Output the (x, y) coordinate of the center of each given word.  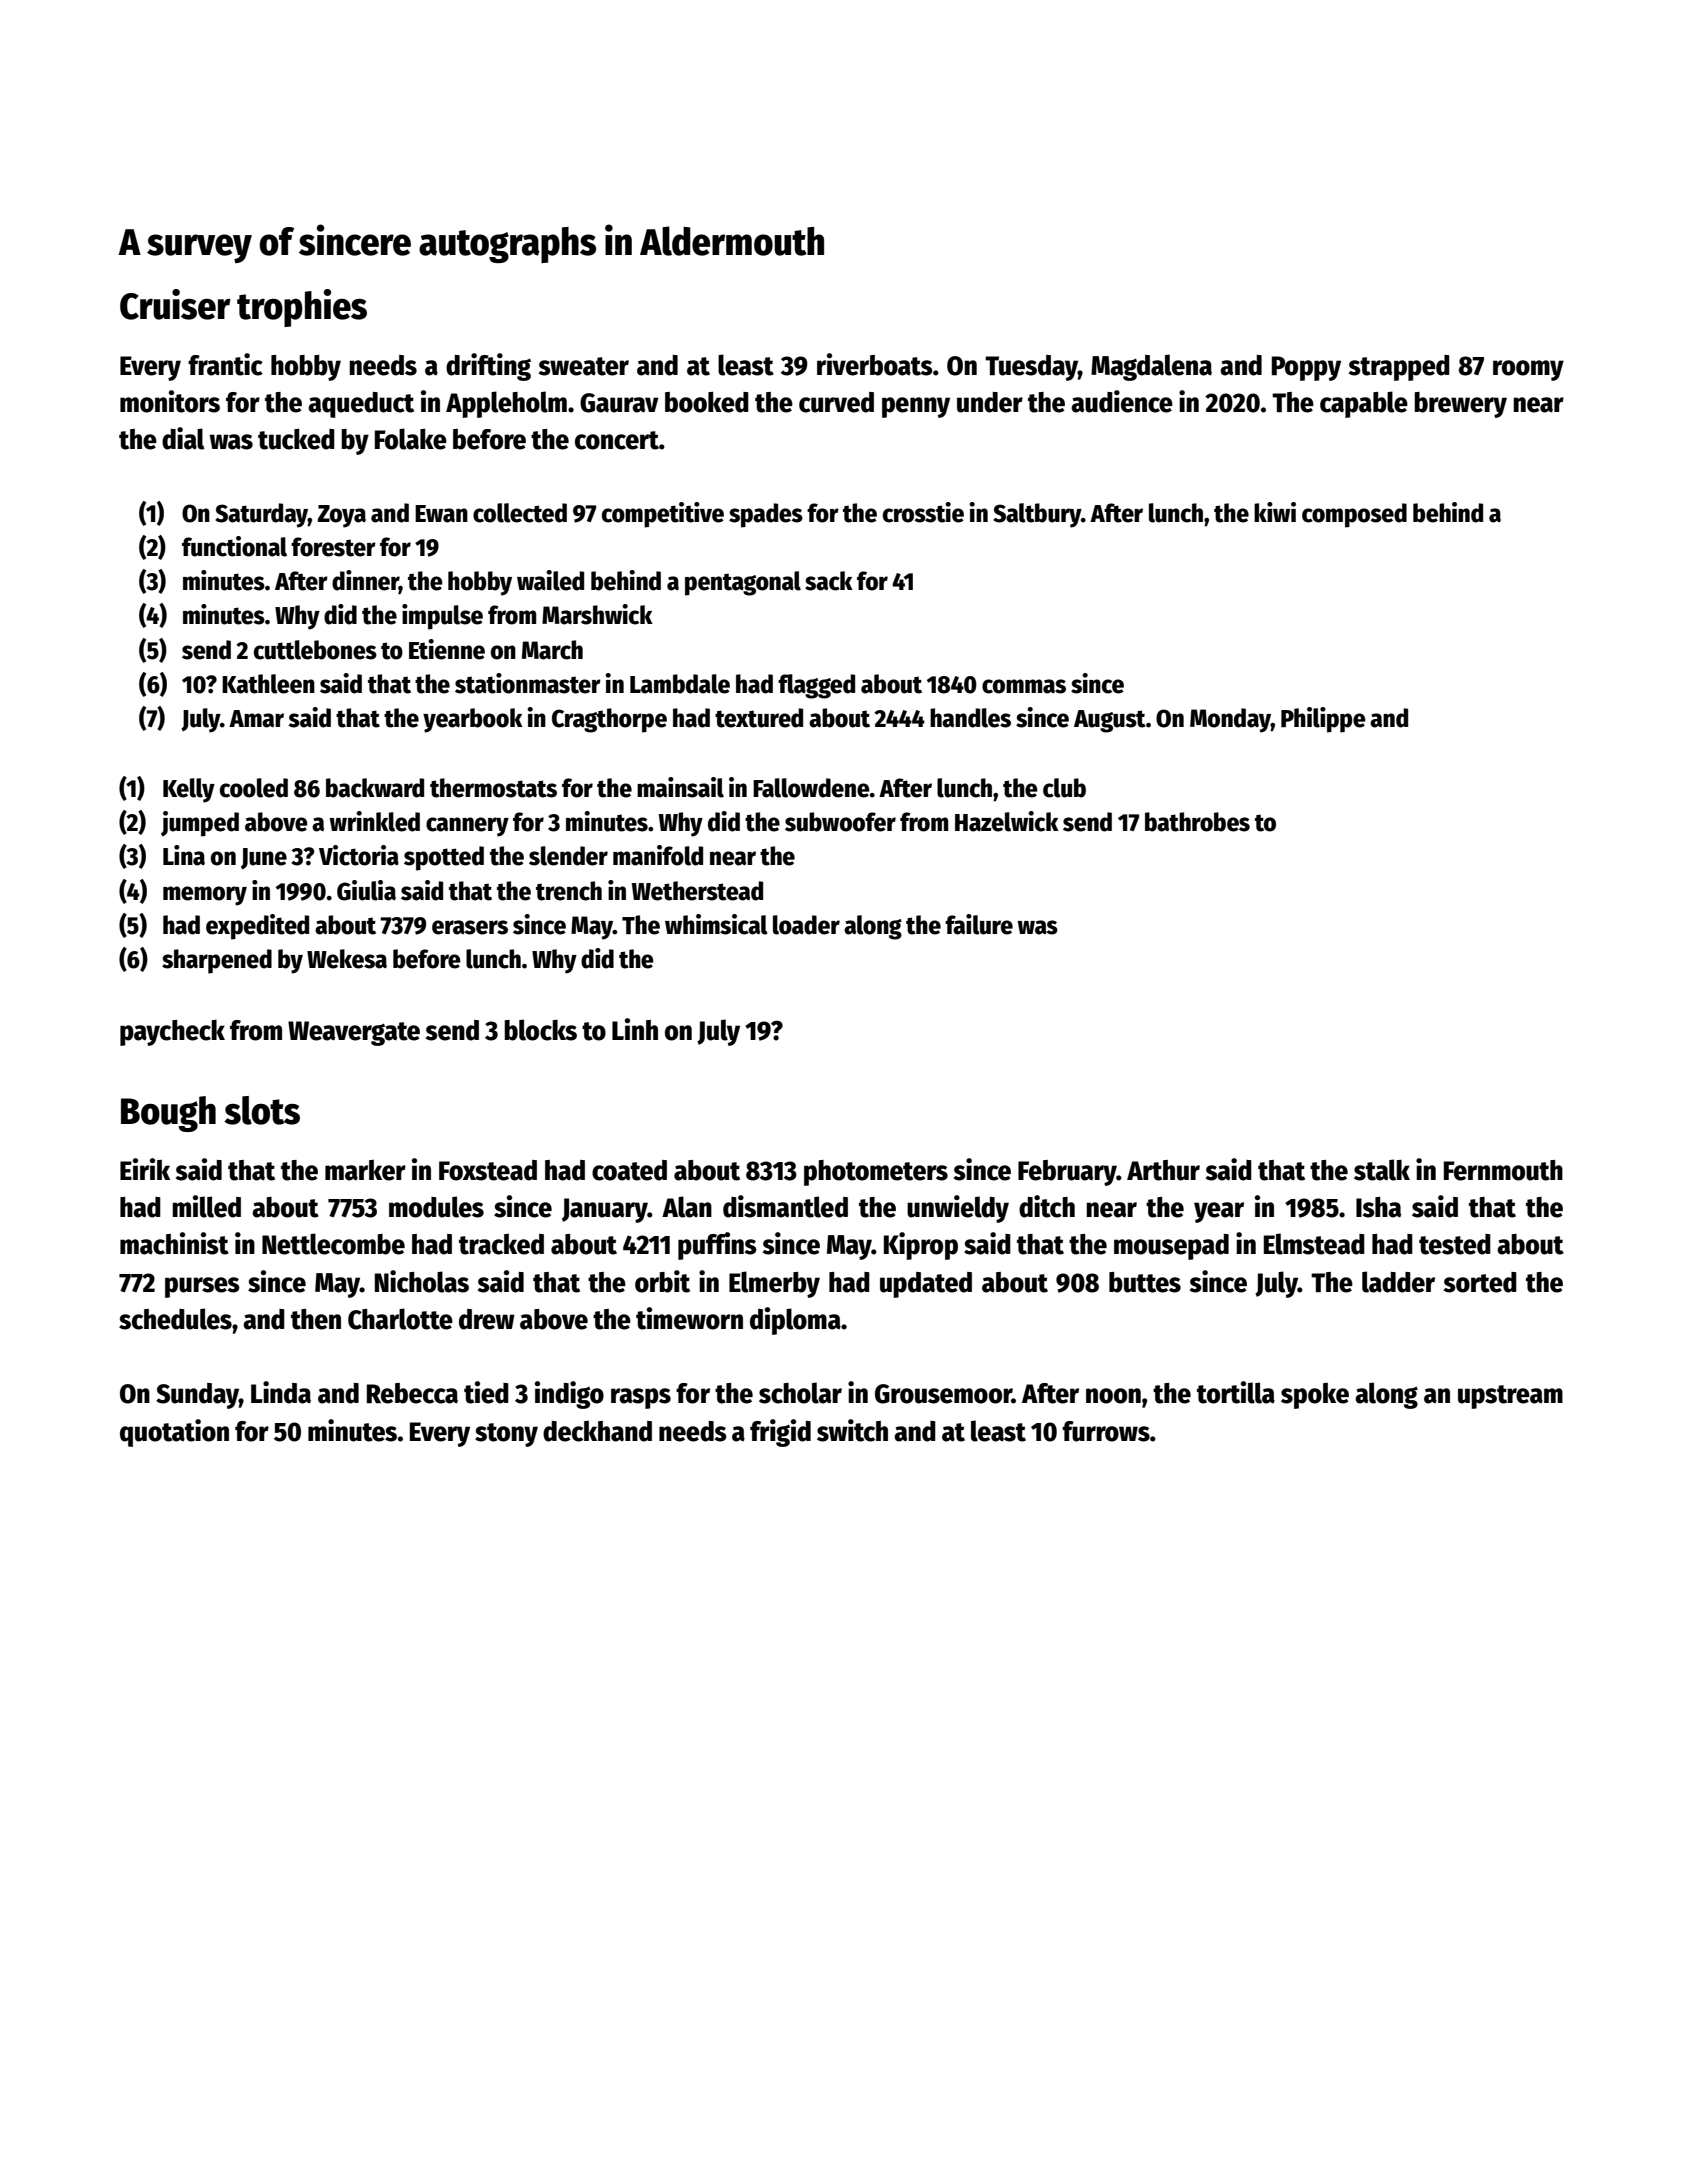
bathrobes (1197, 822)
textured (759, 718)
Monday (1230, 720)
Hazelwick (1007, 821)
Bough (168, 1114)
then (316, 1319)
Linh (635, 1029)
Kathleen (268, 684)
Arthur (1163, 1170)
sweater (584, 366)
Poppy (1306, 368)
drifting (488, 367)
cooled (254, 788)
